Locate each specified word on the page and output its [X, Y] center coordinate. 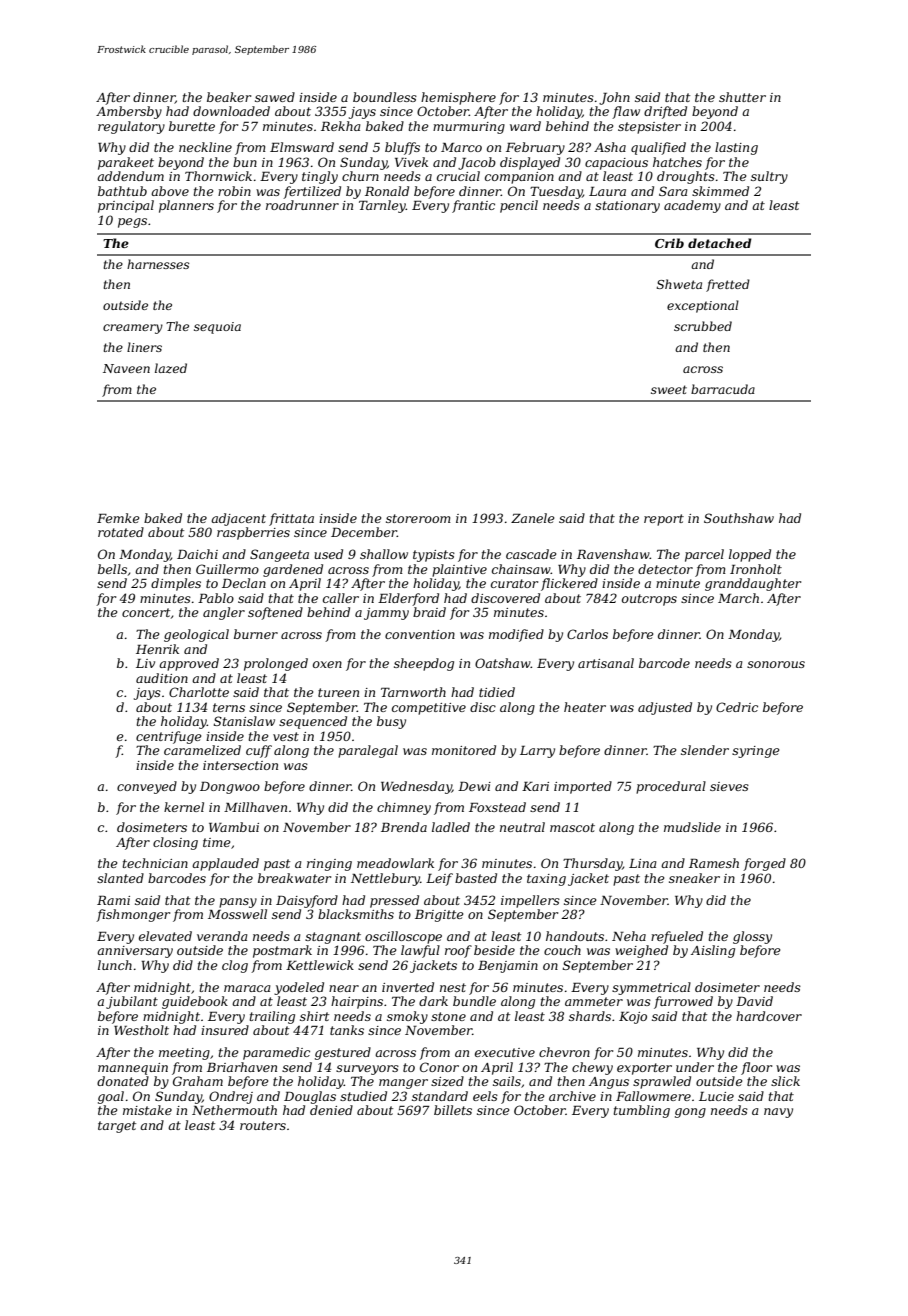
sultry [769, 177]
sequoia [217, 328]
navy [778, 1113]
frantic [473, 206]
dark [433, 1001]
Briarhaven [242, 1067]
